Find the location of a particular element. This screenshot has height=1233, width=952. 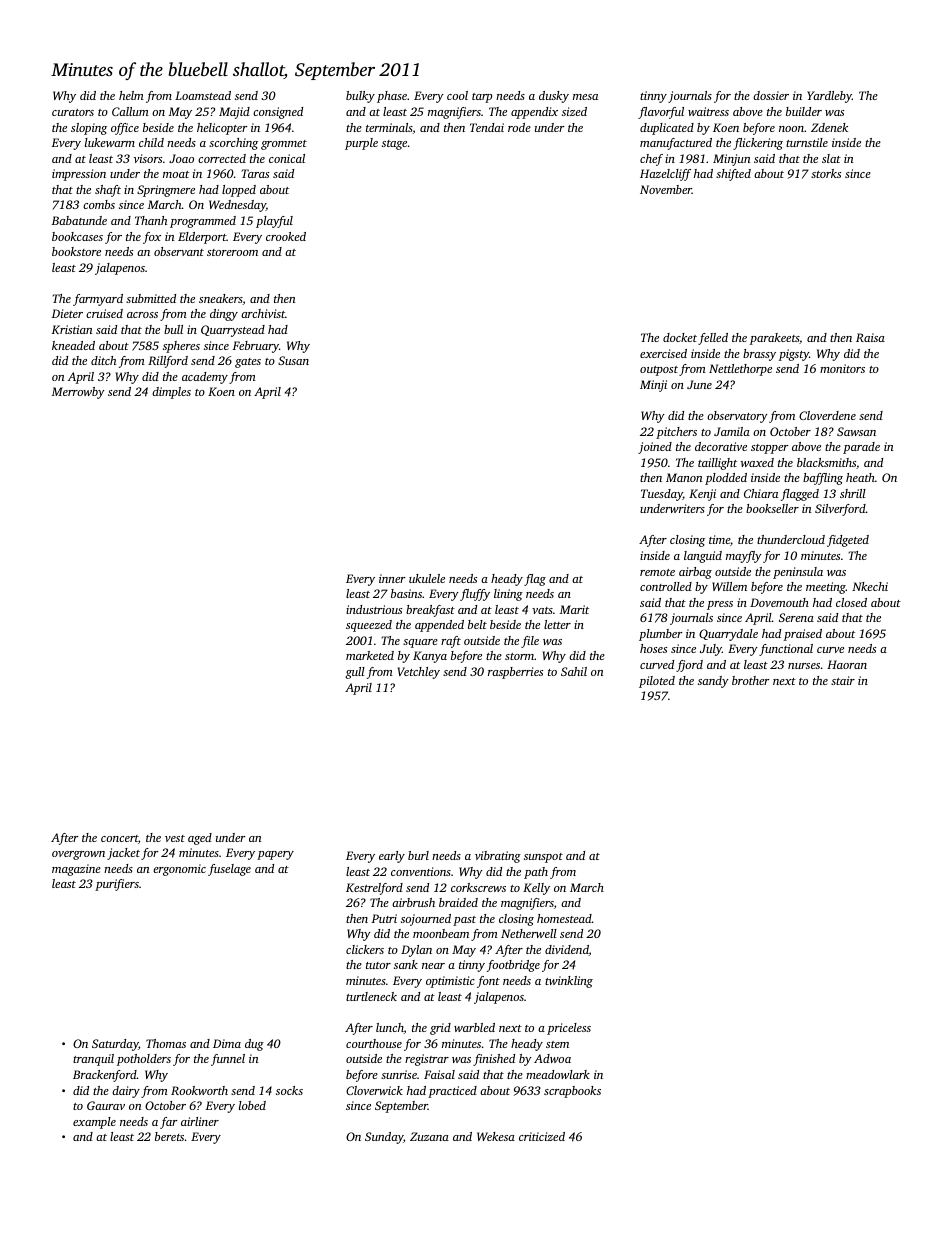

cool is located at coordinates (457, 95).
